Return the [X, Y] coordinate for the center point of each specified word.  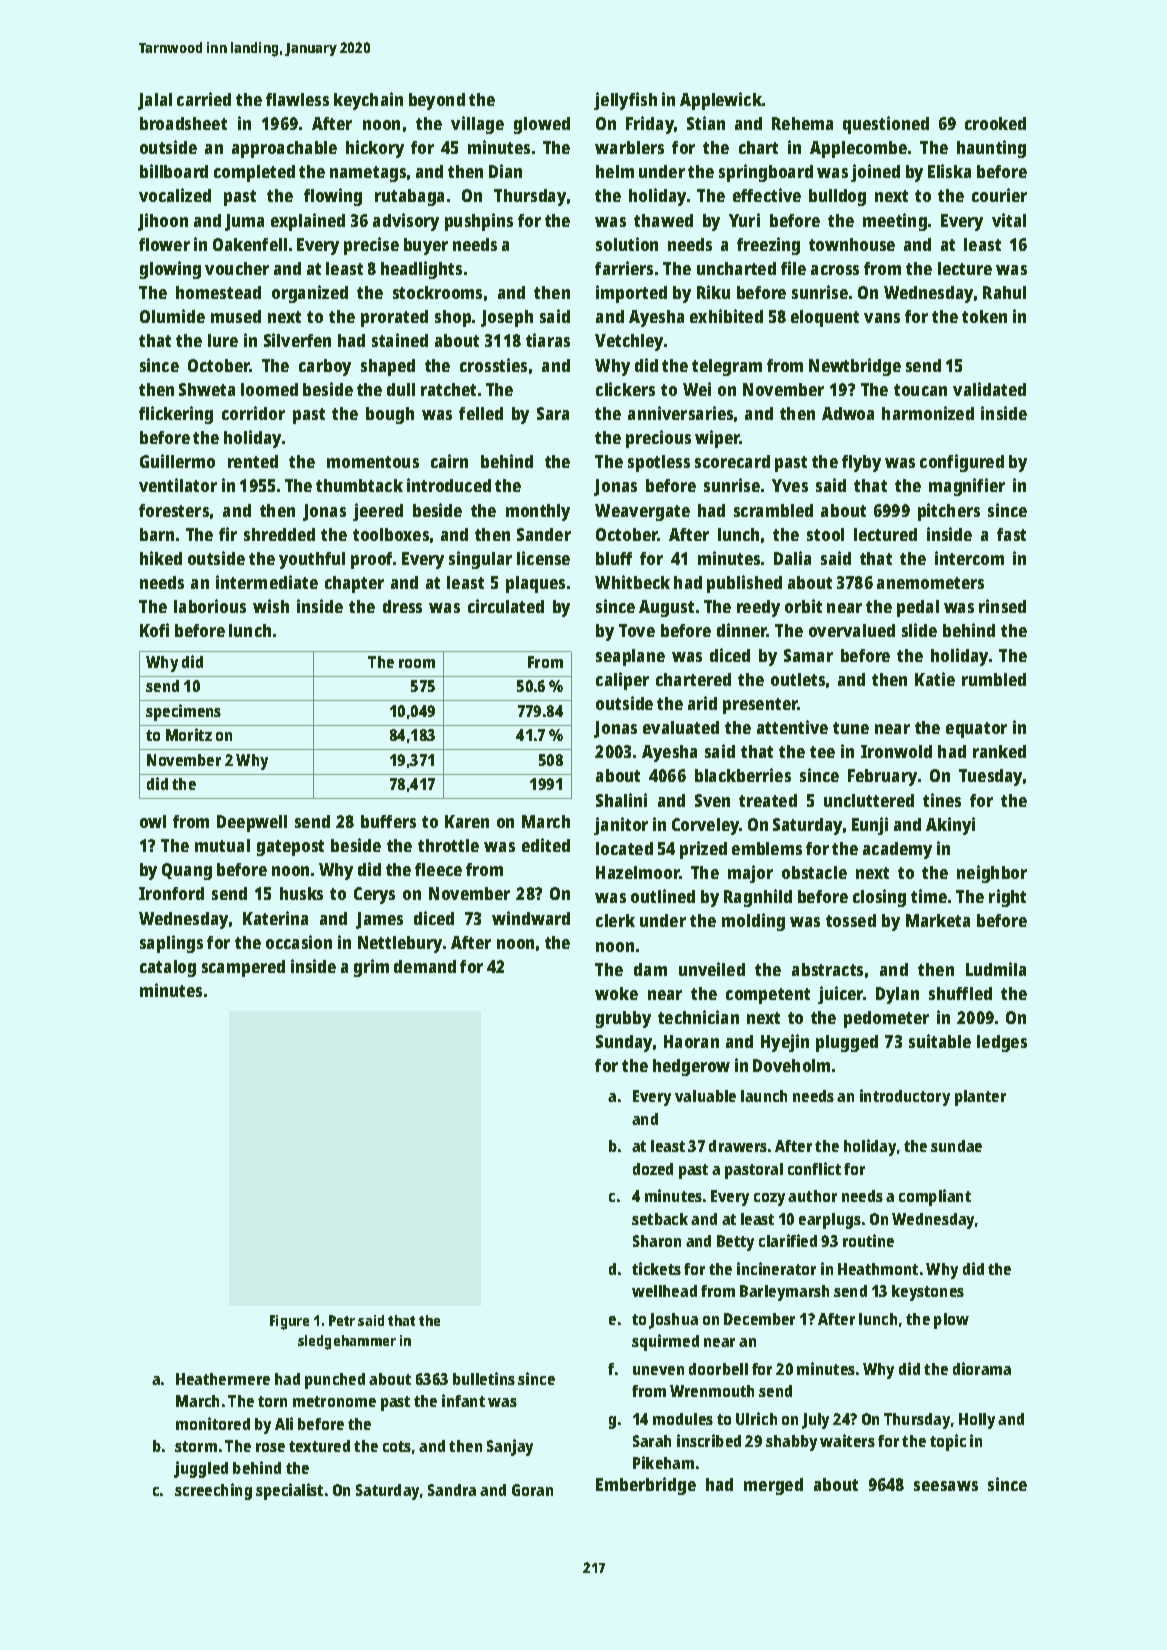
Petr [342, 1320]
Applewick [721, 101]
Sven [712, 800]
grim [371, 968]
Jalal [155, 101]
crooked [995, 123]
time [929, 896]
